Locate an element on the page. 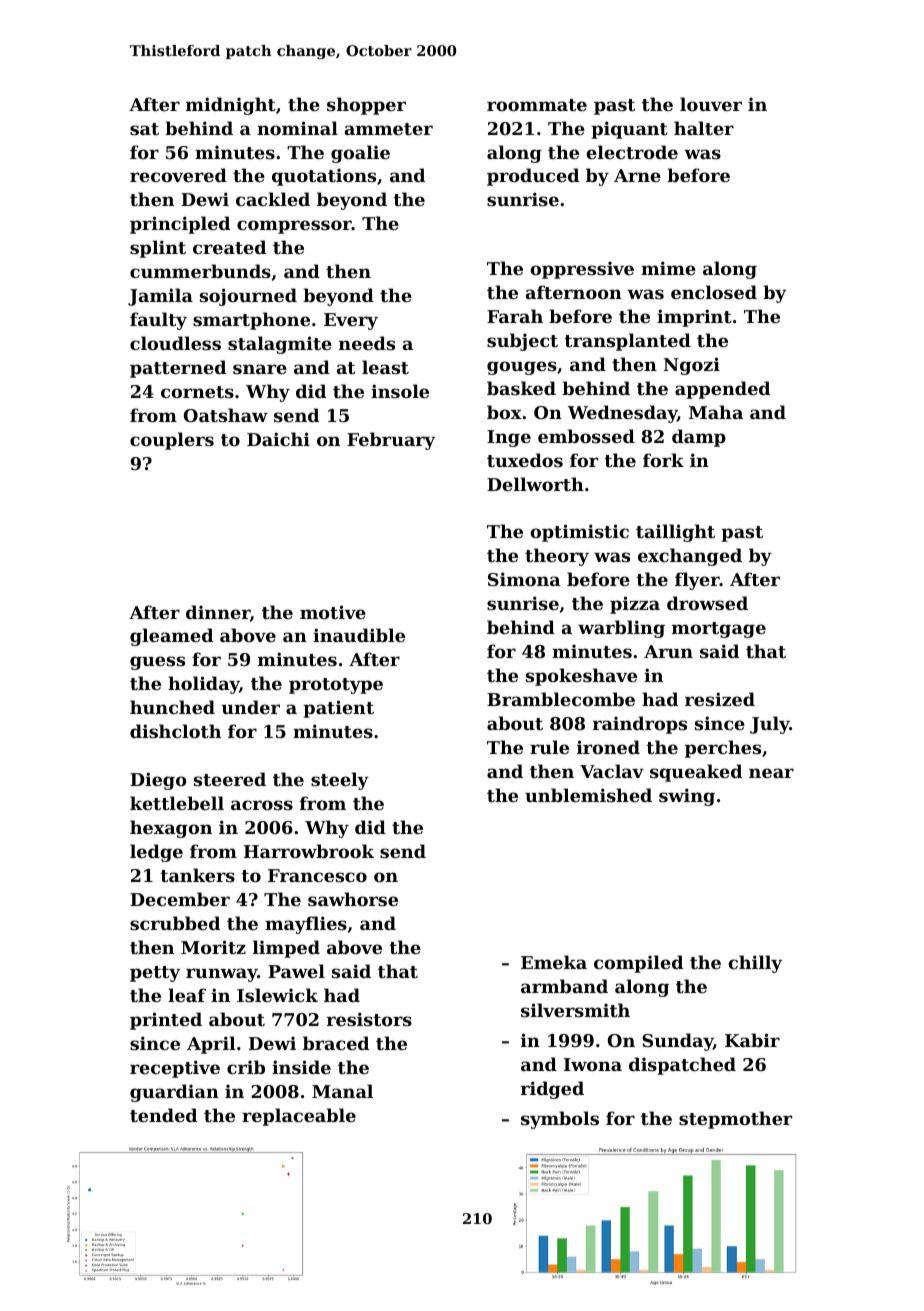 The width and height of the document is (924, 1311). hunched is located at coordinates (172, 707).
